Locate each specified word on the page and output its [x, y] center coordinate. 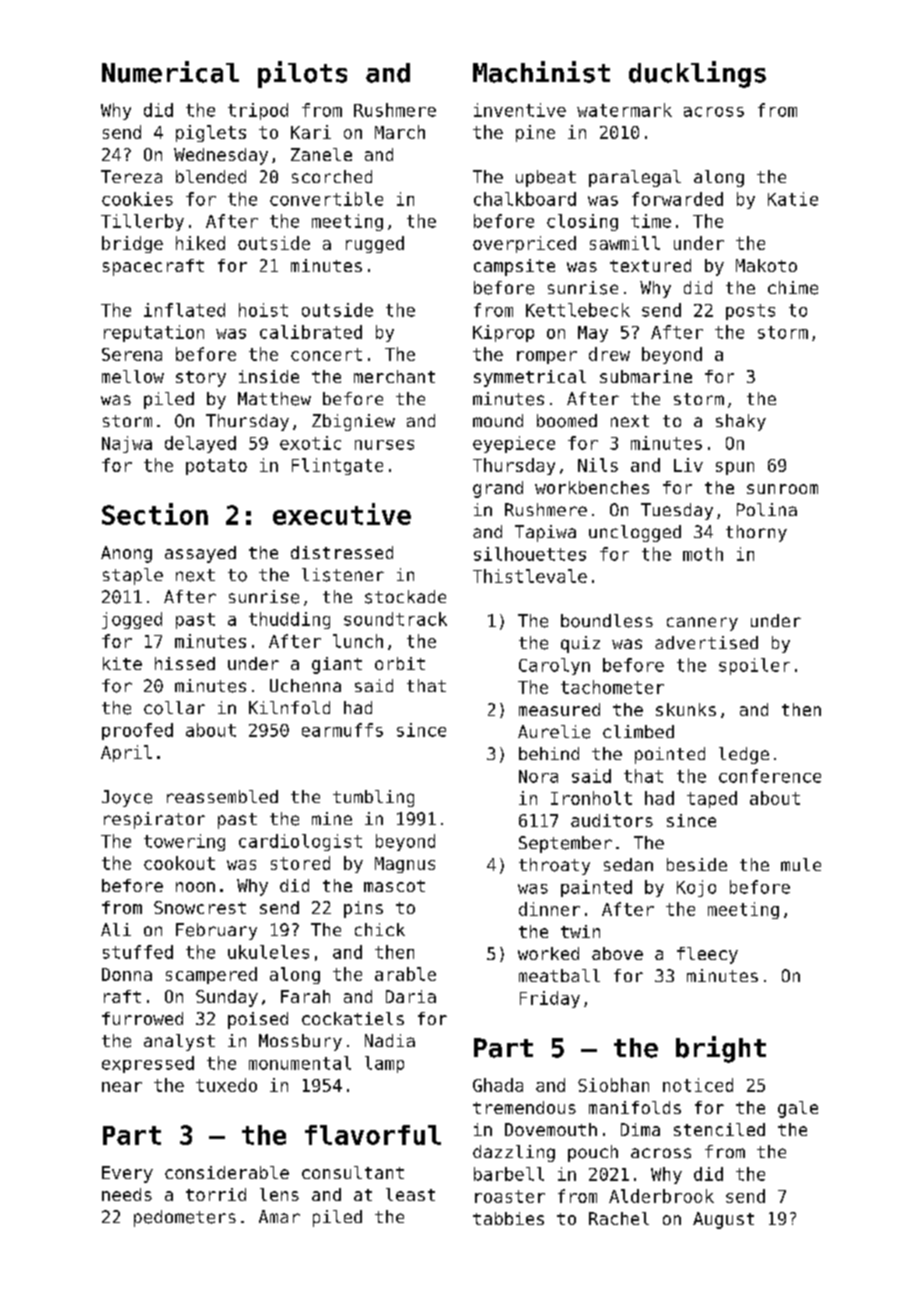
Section [155, 514]
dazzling [514, 1153]
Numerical [170, 72]
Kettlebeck [578, 310]
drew [609, 354]
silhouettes [530, 554]
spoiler [754, 666]
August [723, 1220]
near [122, 1087]
